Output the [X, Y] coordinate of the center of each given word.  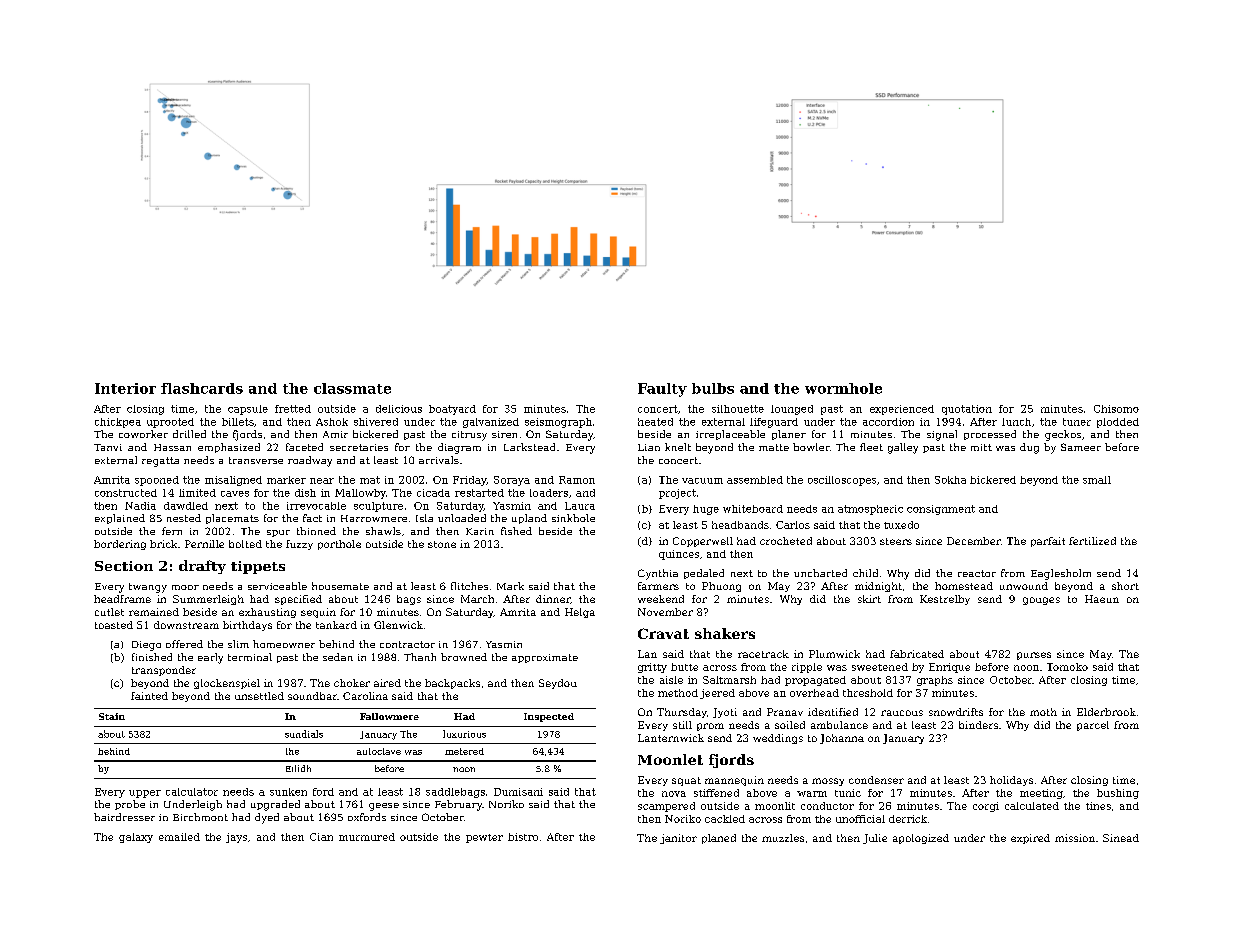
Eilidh [298, 768]
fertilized [1092, 541]
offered [184, 644]
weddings [778, 739]
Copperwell [703, 542]
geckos [1063, 435]
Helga [580, 613]
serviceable [277, 586]
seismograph [558, 423]
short [1125, 586]
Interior [125, 388]
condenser [876, 780]
